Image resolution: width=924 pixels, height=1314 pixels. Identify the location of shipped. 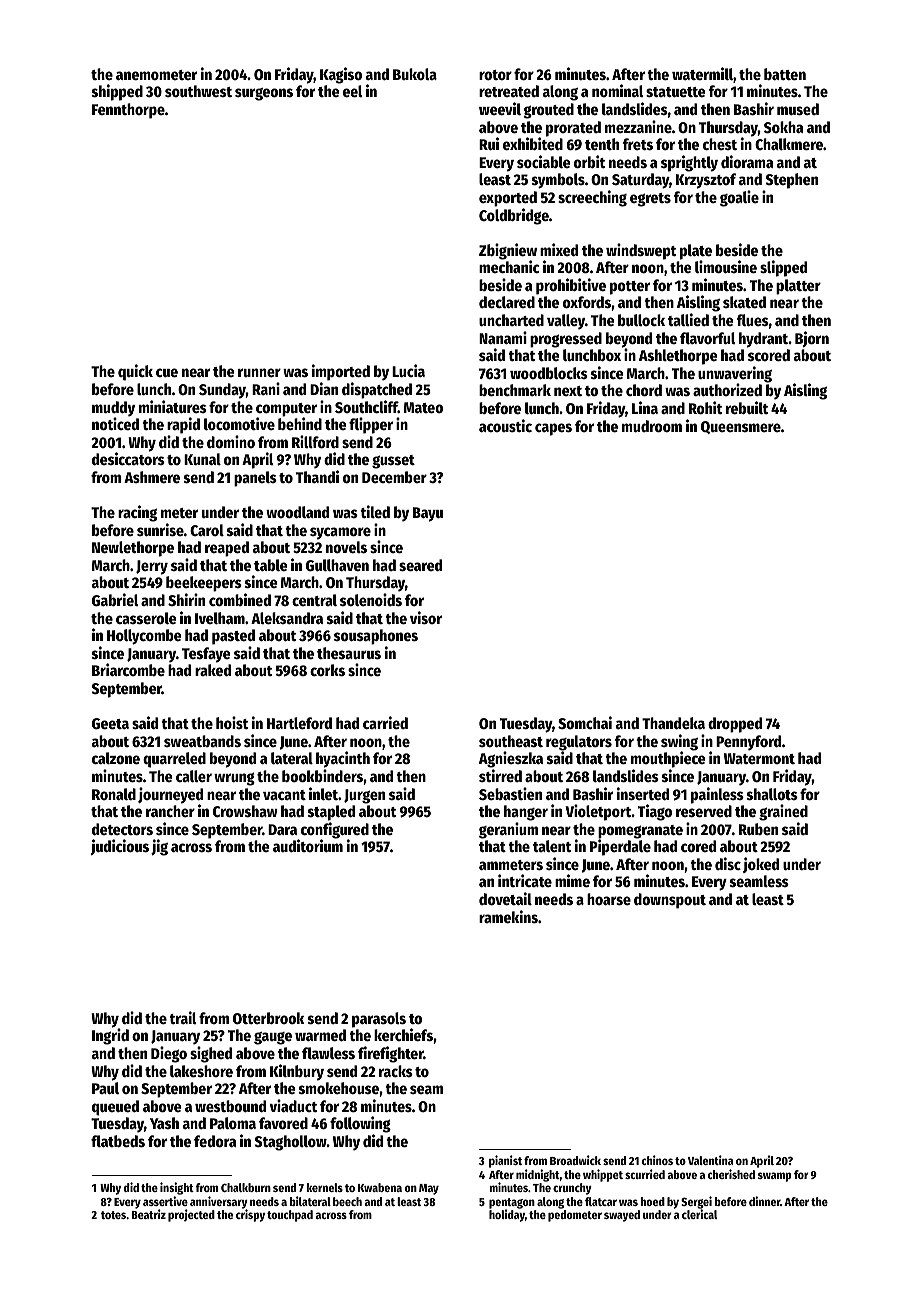
(117, 92).
